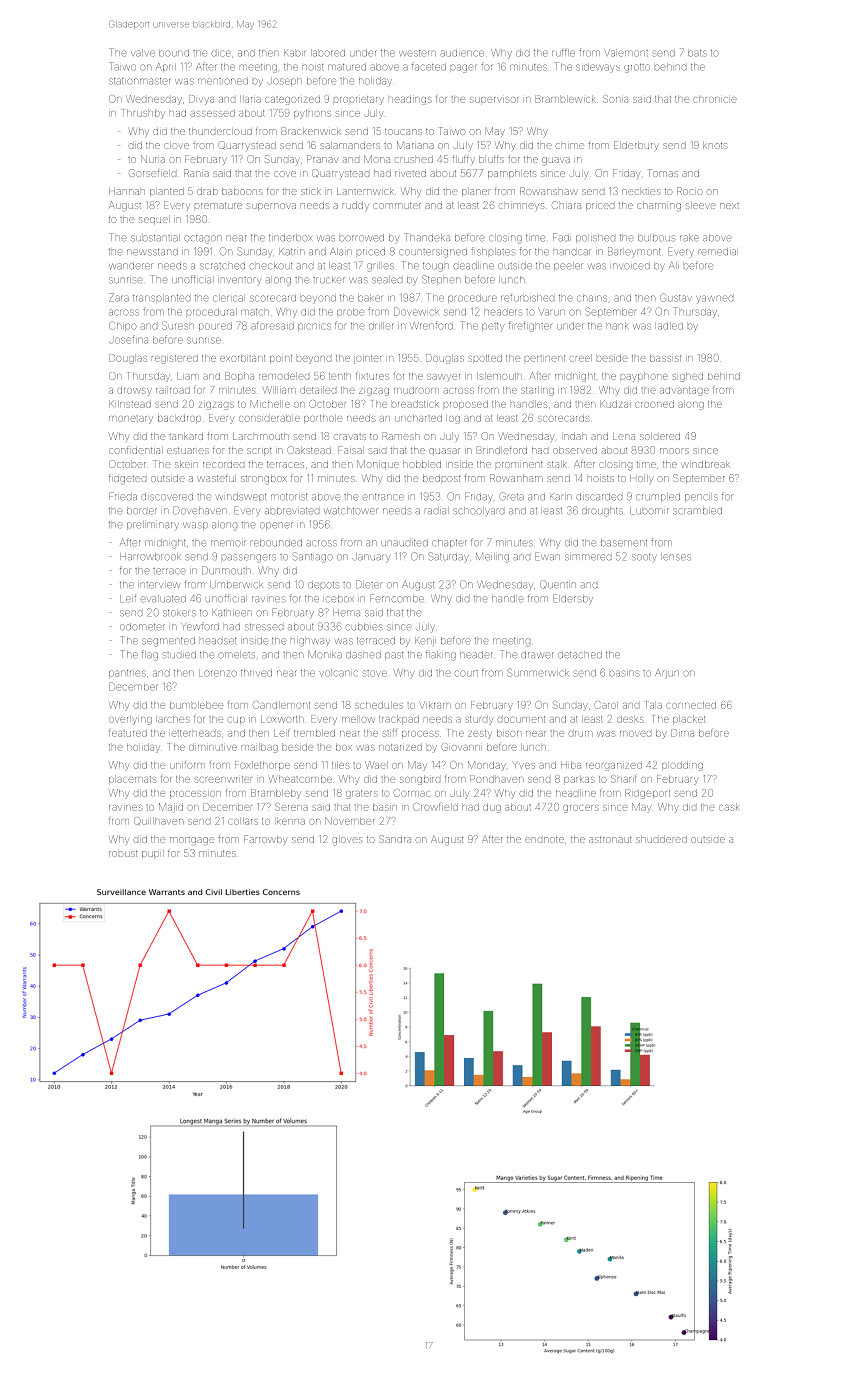  I want to click on valve, so click(143, 53).
